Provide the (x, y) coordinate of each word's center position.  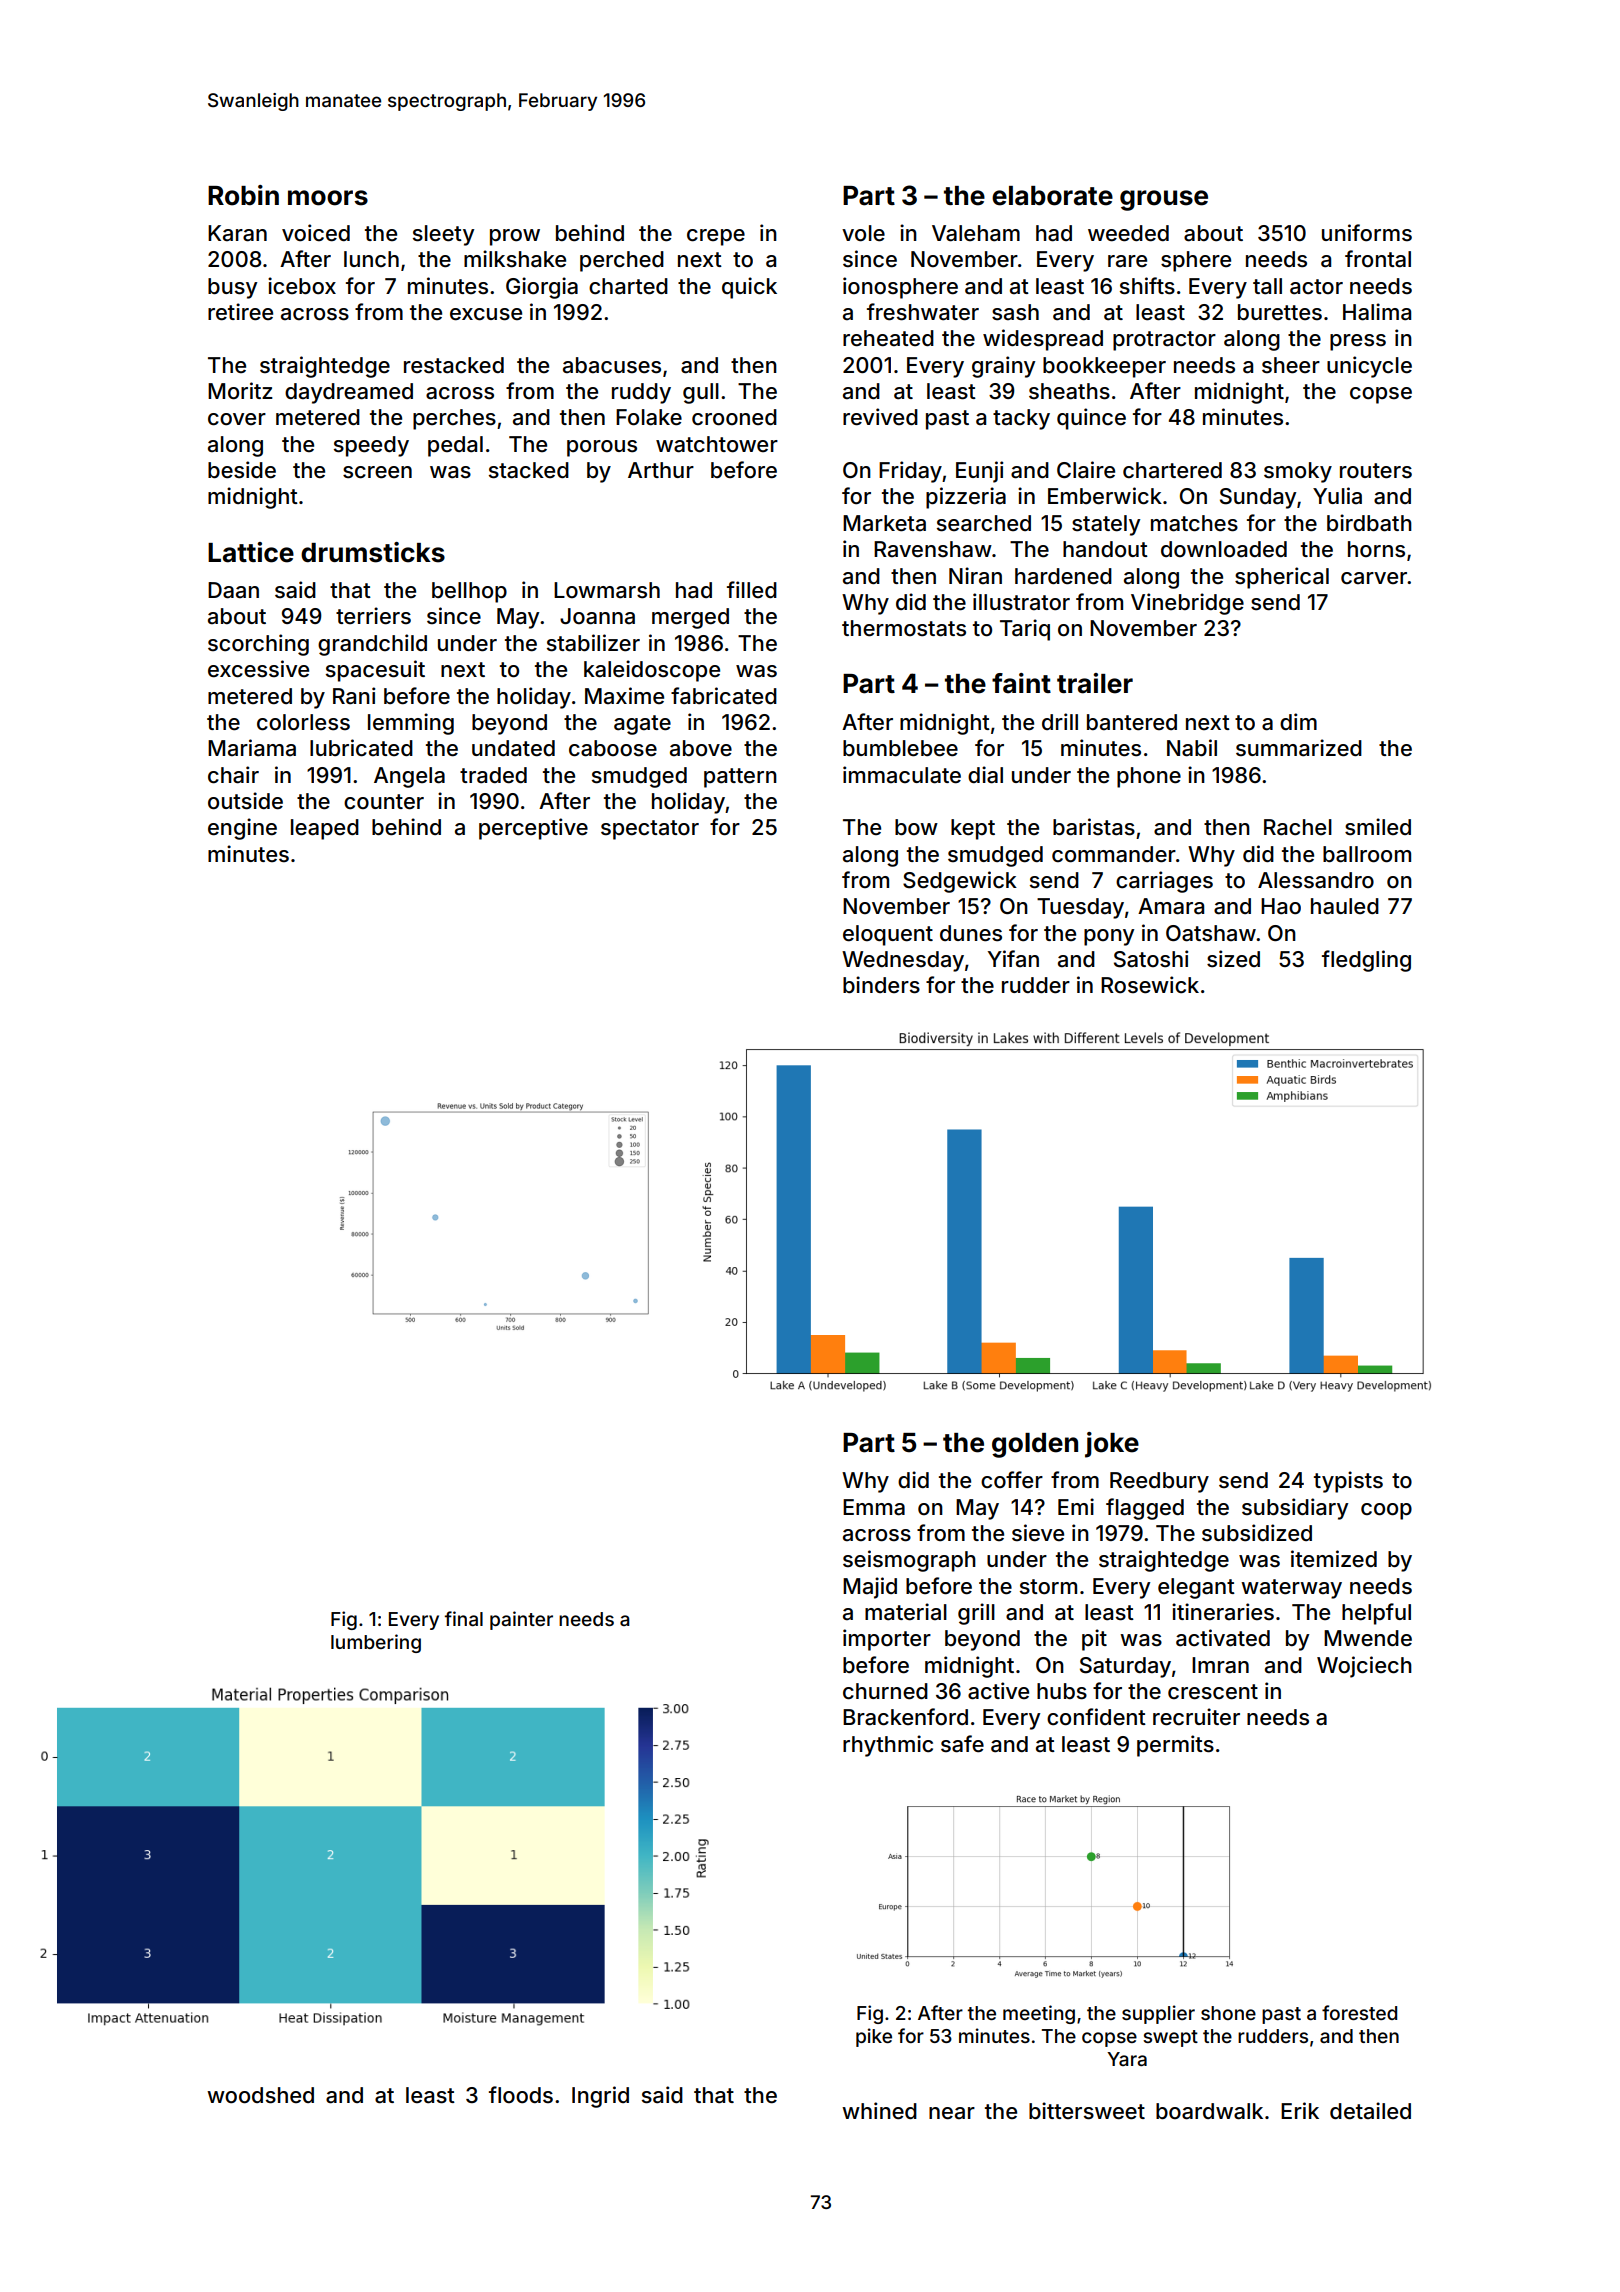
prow (515, 237)
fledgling (1366, 961)
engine (242, 829)
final (464, 1618)
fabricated (724, 696)
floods (521, 2095)
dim (1298, 721)
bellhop (469, 592)
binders (881, 985)
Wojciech (1364, 1667)
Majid (870, 1588)
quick (749, 288)
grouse (1164, 200)
